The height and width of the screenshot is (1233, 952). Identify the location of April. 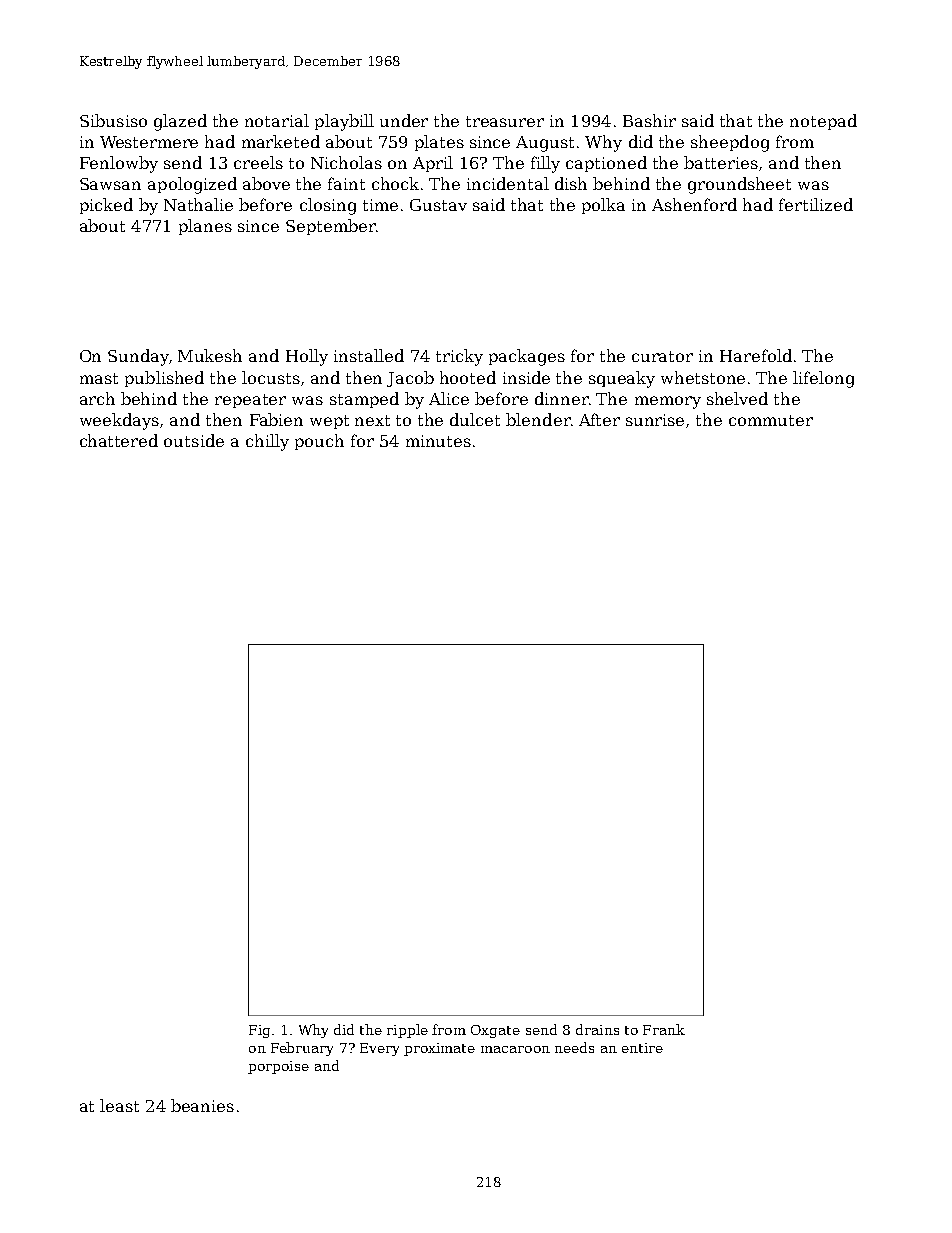
(433, 164).
